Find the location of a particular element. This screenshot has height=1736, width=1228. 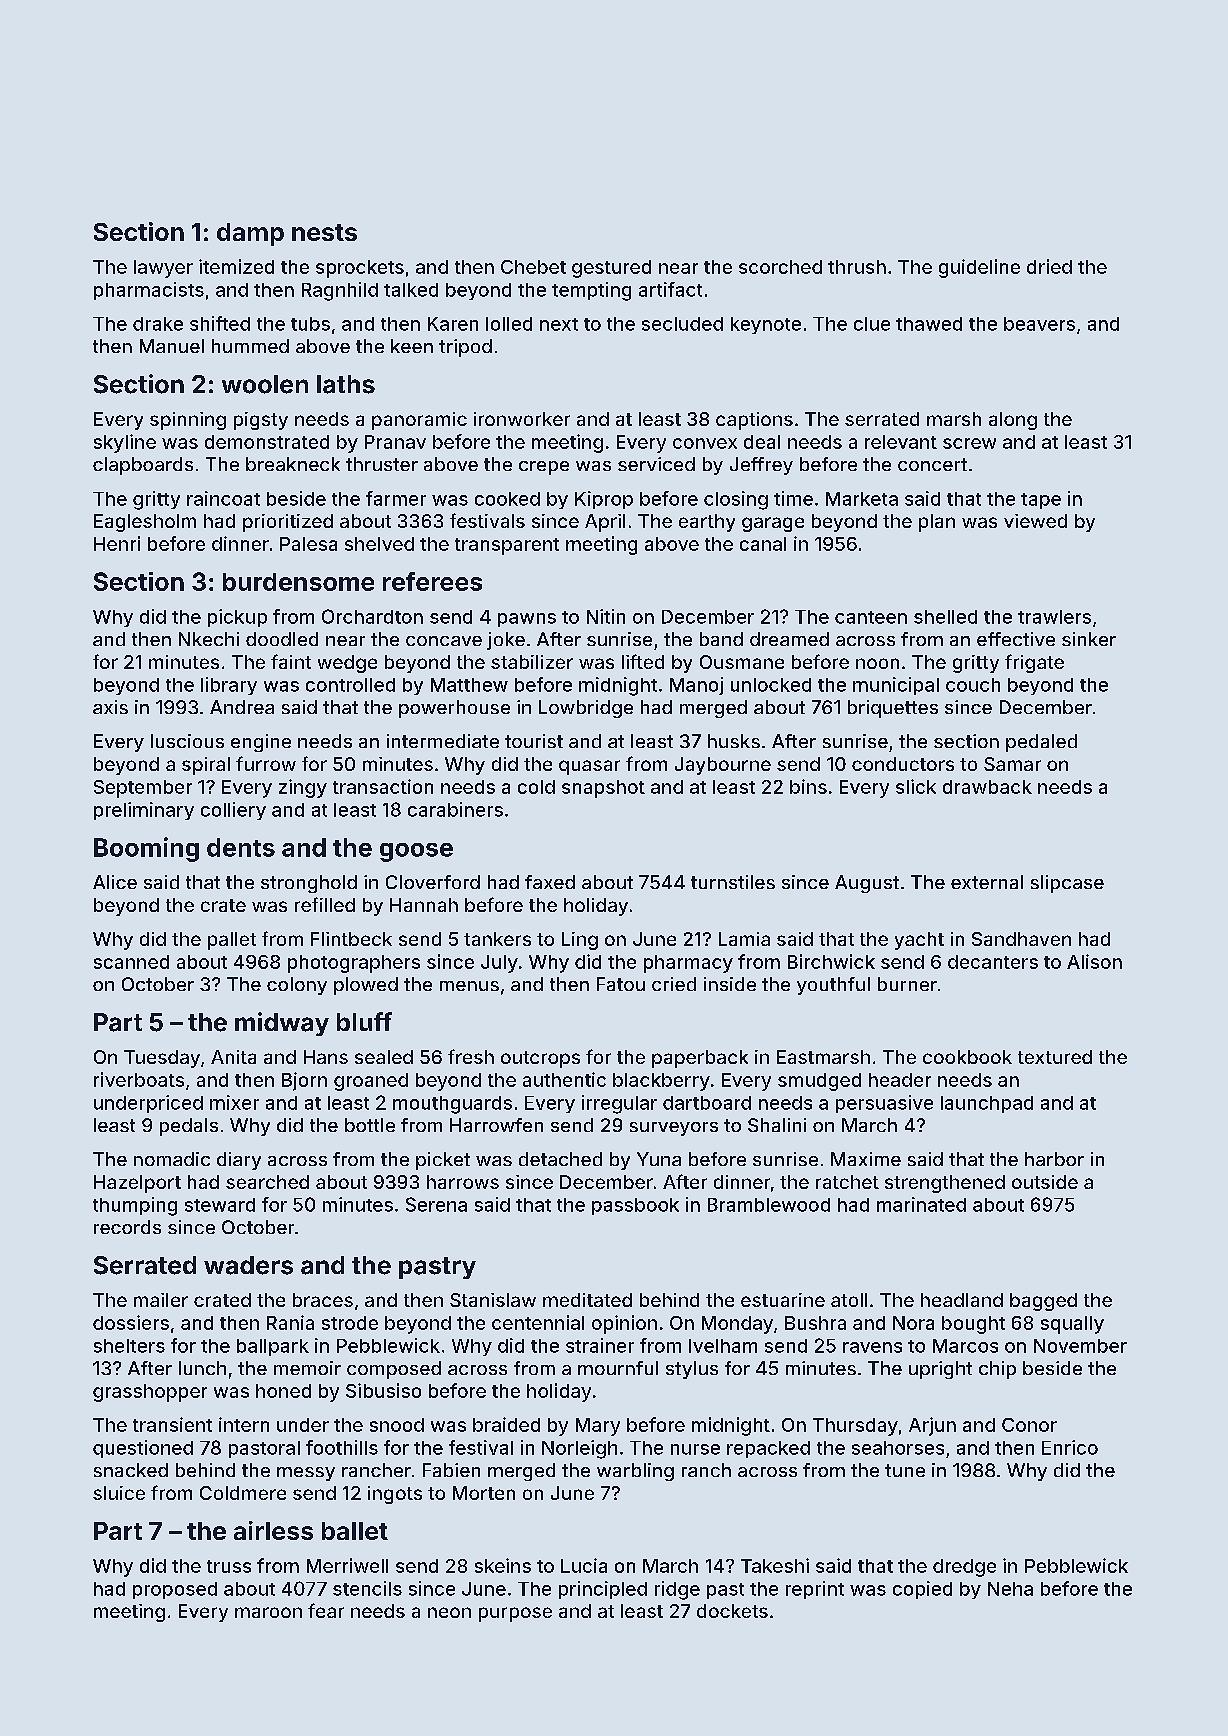

Chebet is located at coordinates (533, 267).
